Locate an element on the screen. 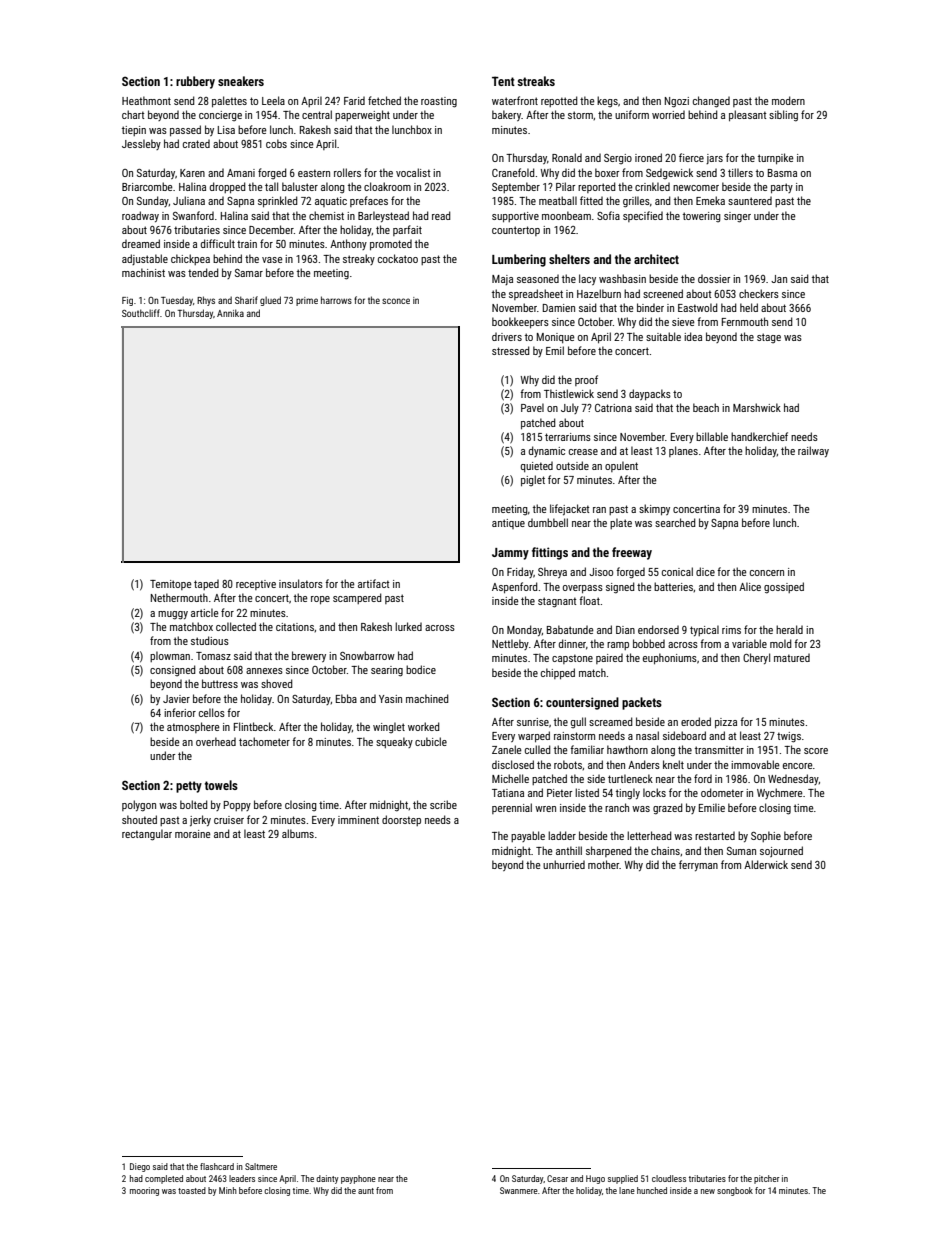 Image resolution: width=952 pixels, height=1233 pixels. Tent is located at coordinates (503, 81).
